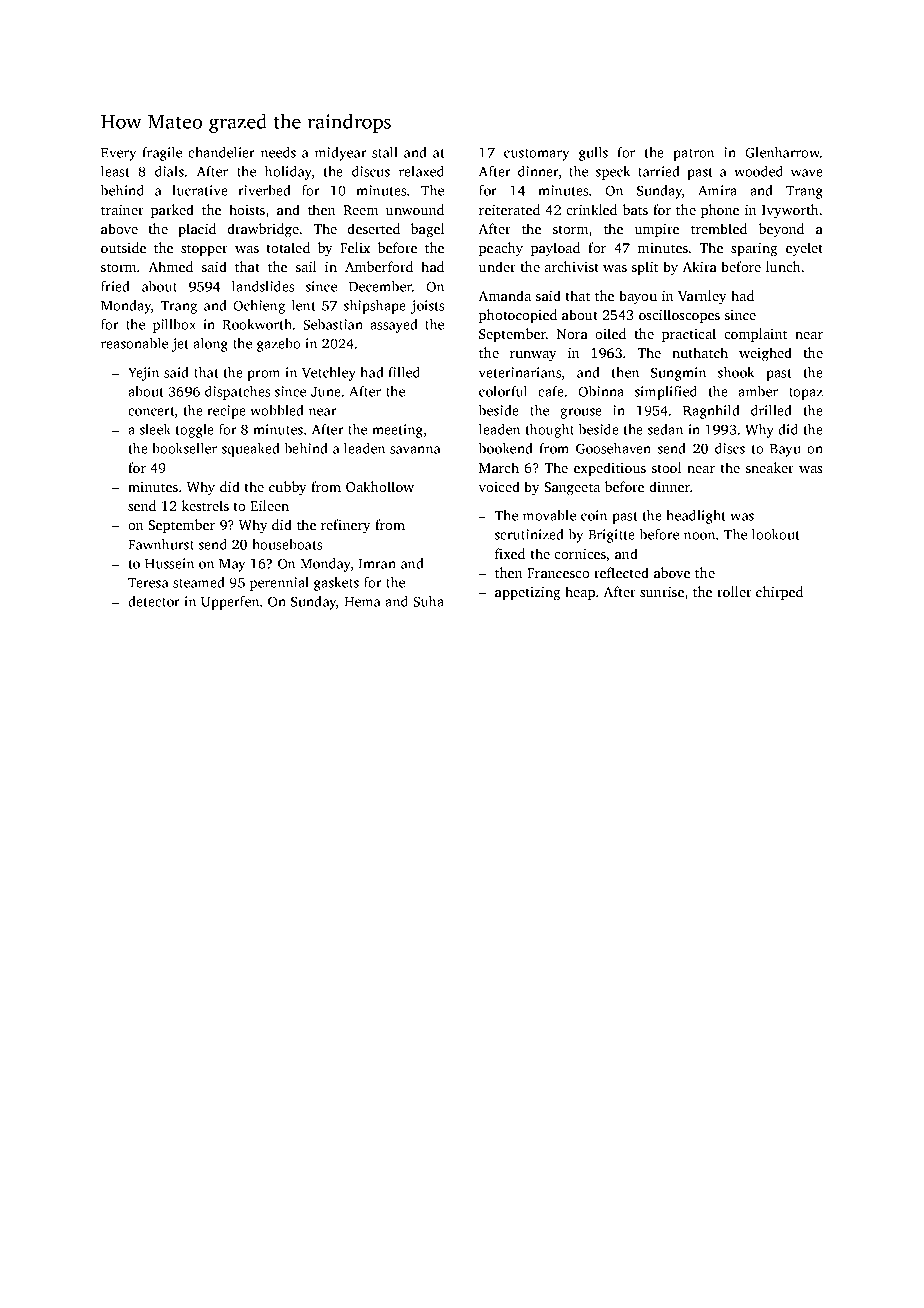 The width and height of the screenshot is (924, 1308). What do you see at coordinates (702, 297) in the screenshot?
I see `Varnley` at bounding box center [702, 297].
